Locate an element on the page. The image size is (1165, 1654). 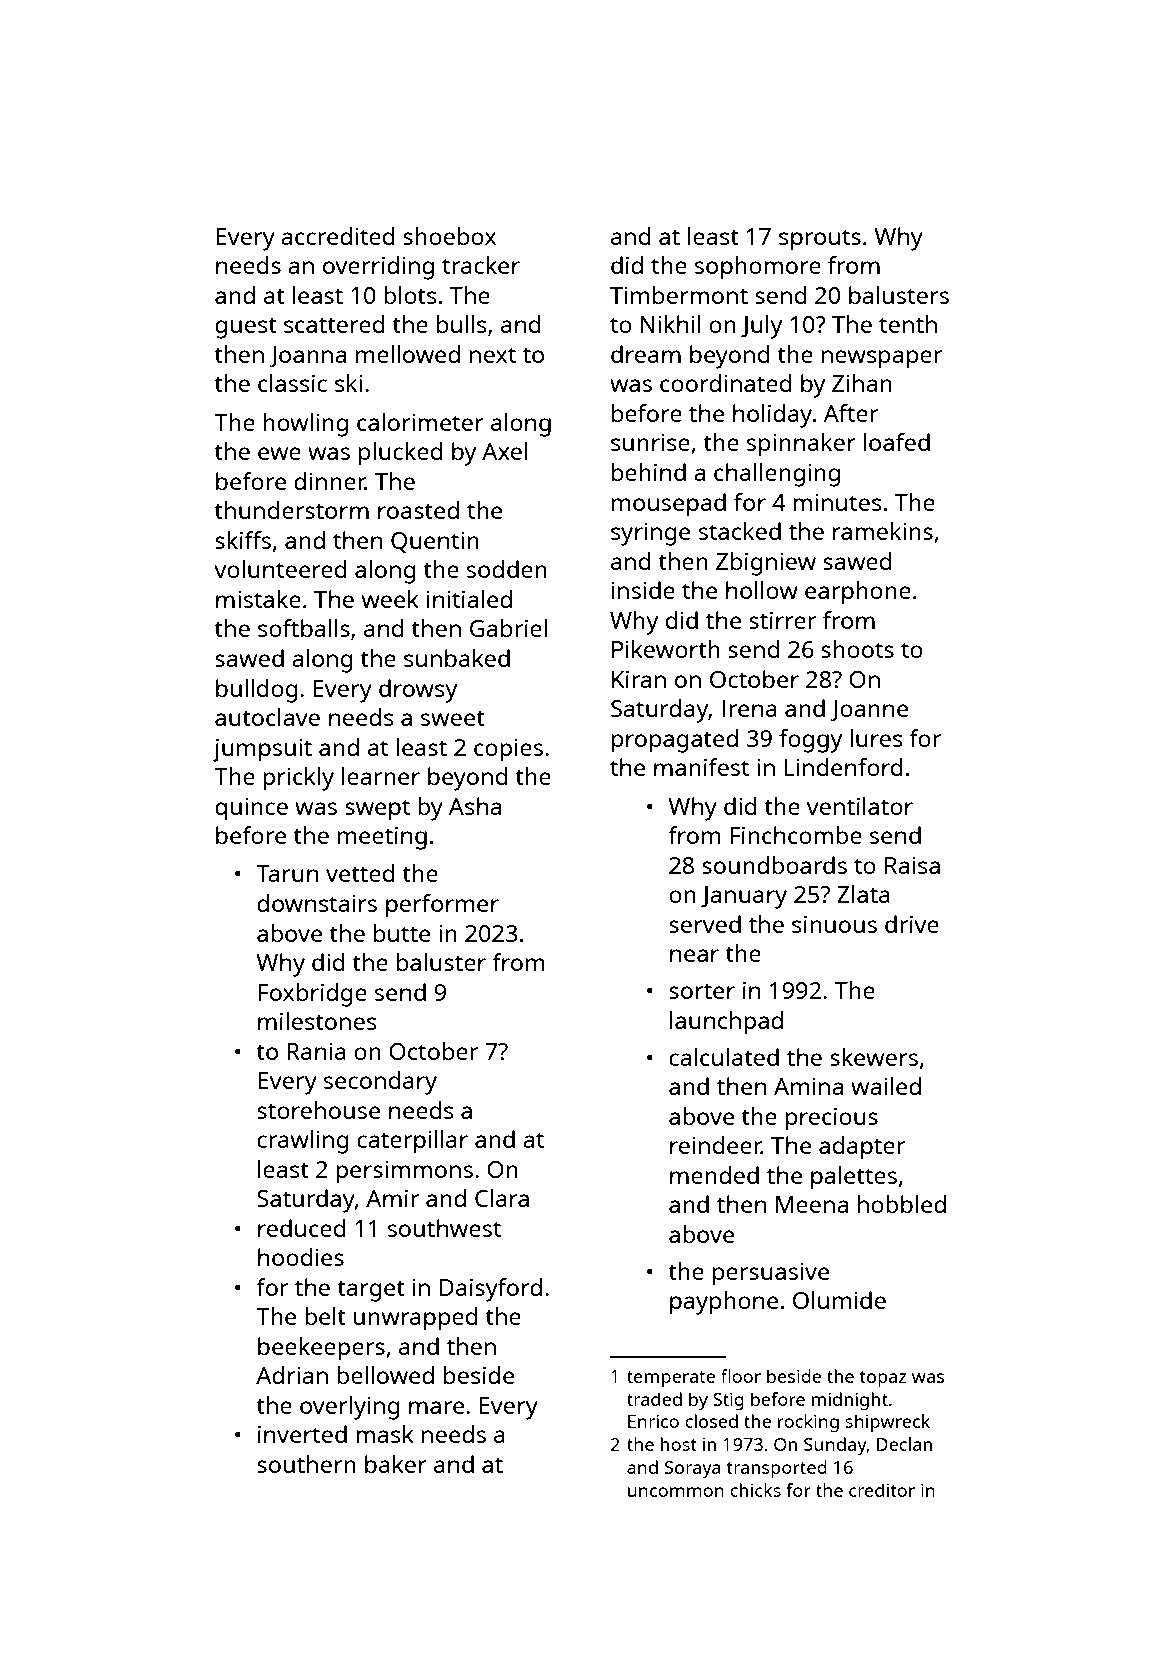
Olumide is located at coordinates (839, 1300).
